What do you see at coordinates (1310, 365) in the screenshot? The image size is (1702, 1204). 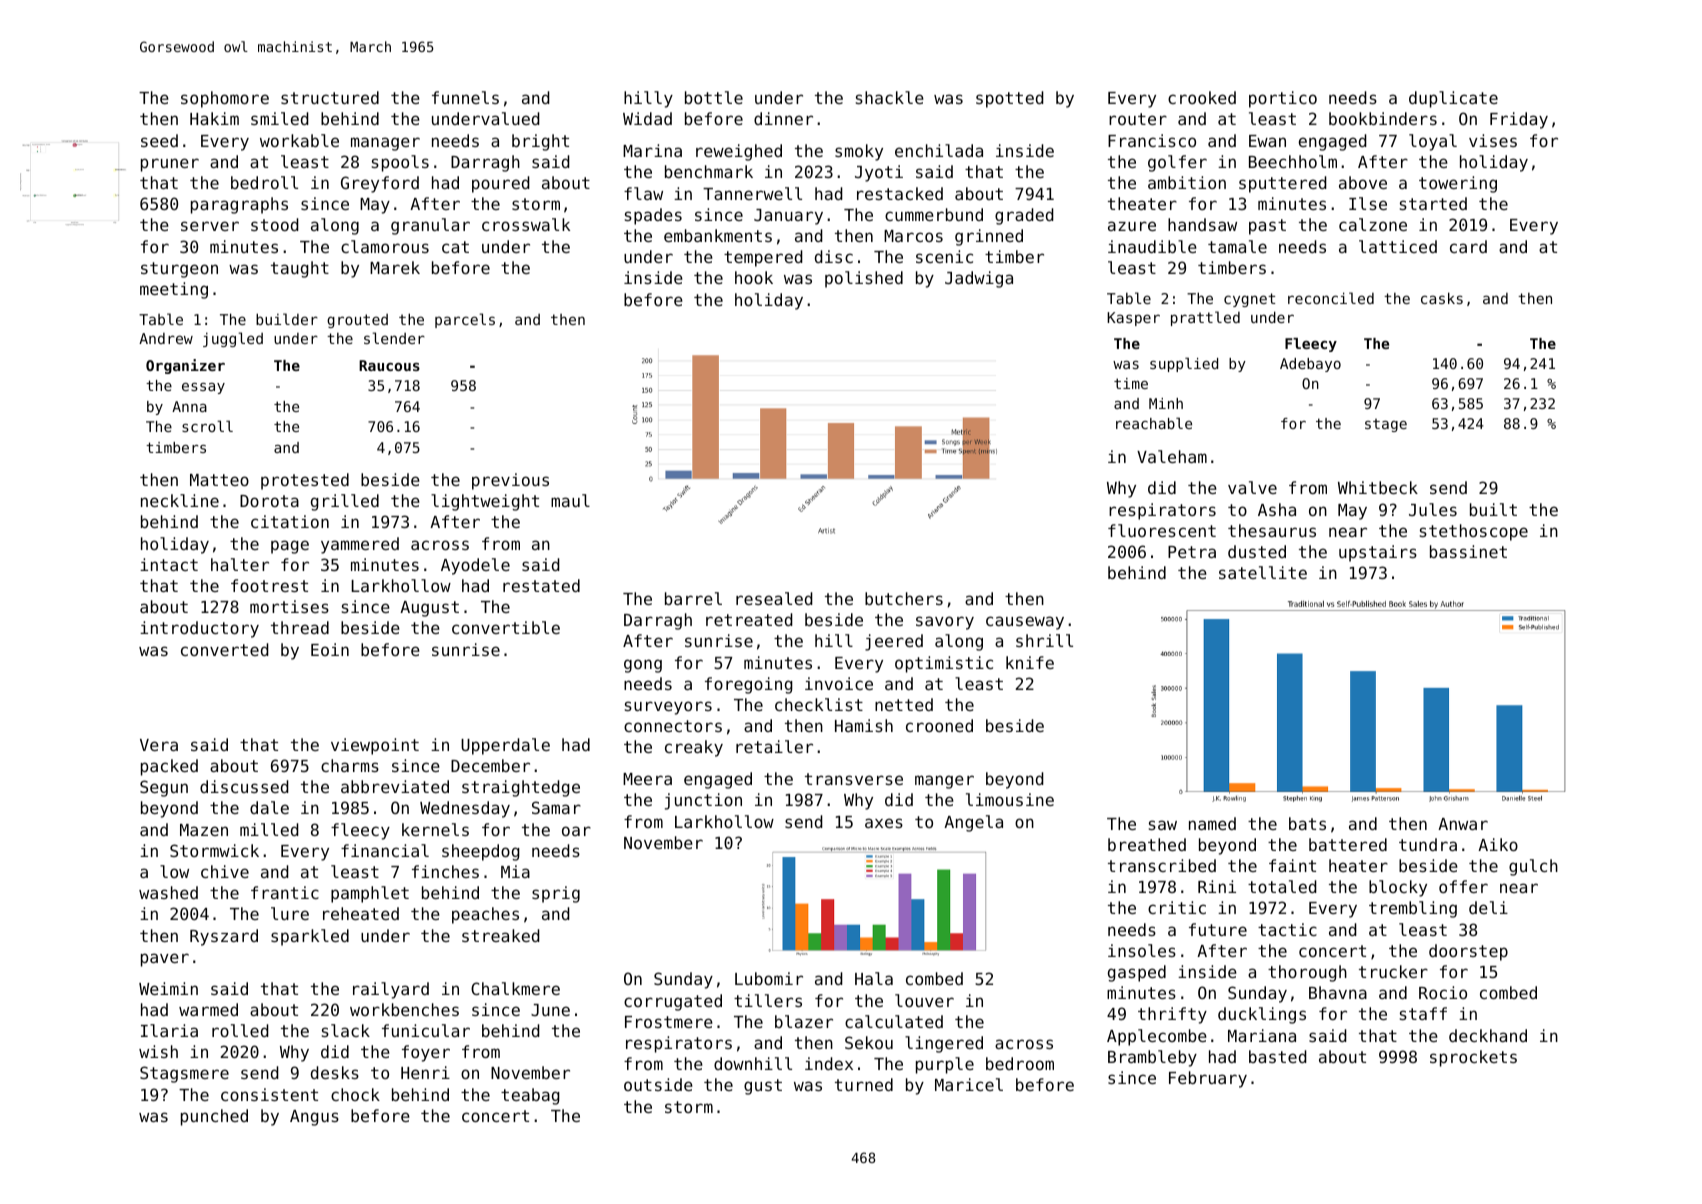 I see `Adebayo` at bounding box center [1310, 365].
